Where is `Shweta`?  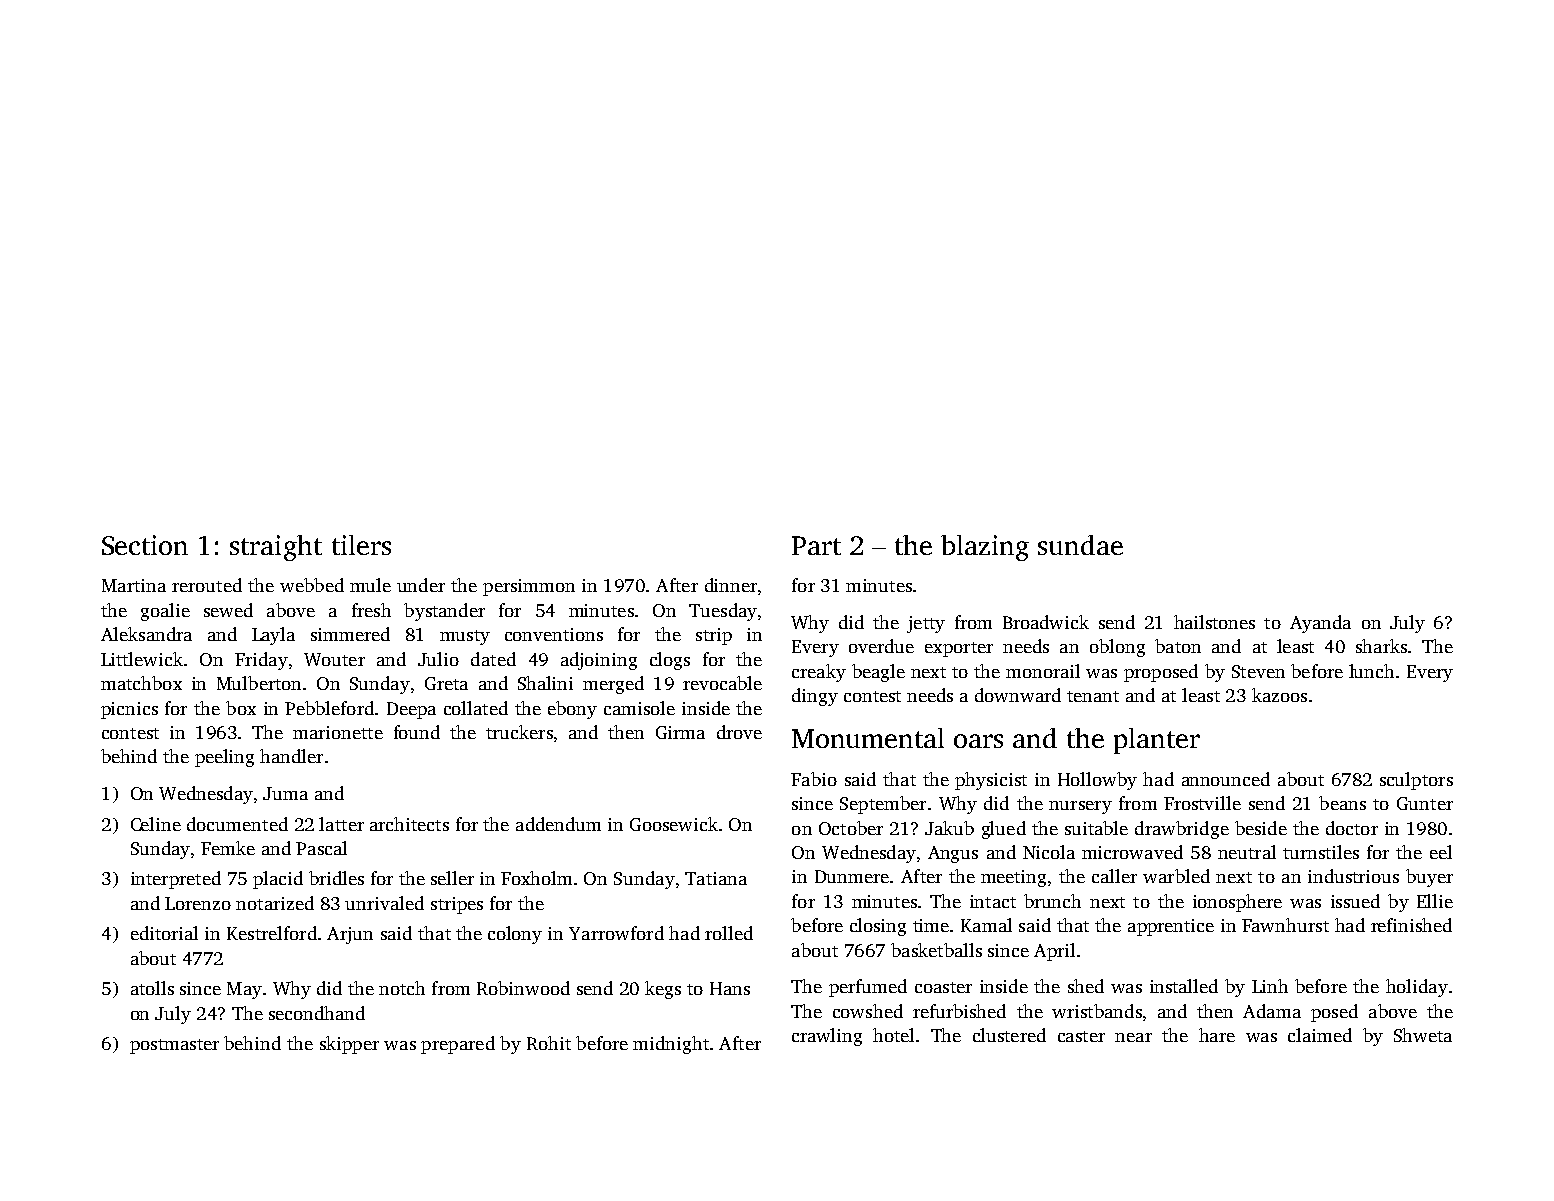
Shweta is located at coordinates (1423, 1035).
